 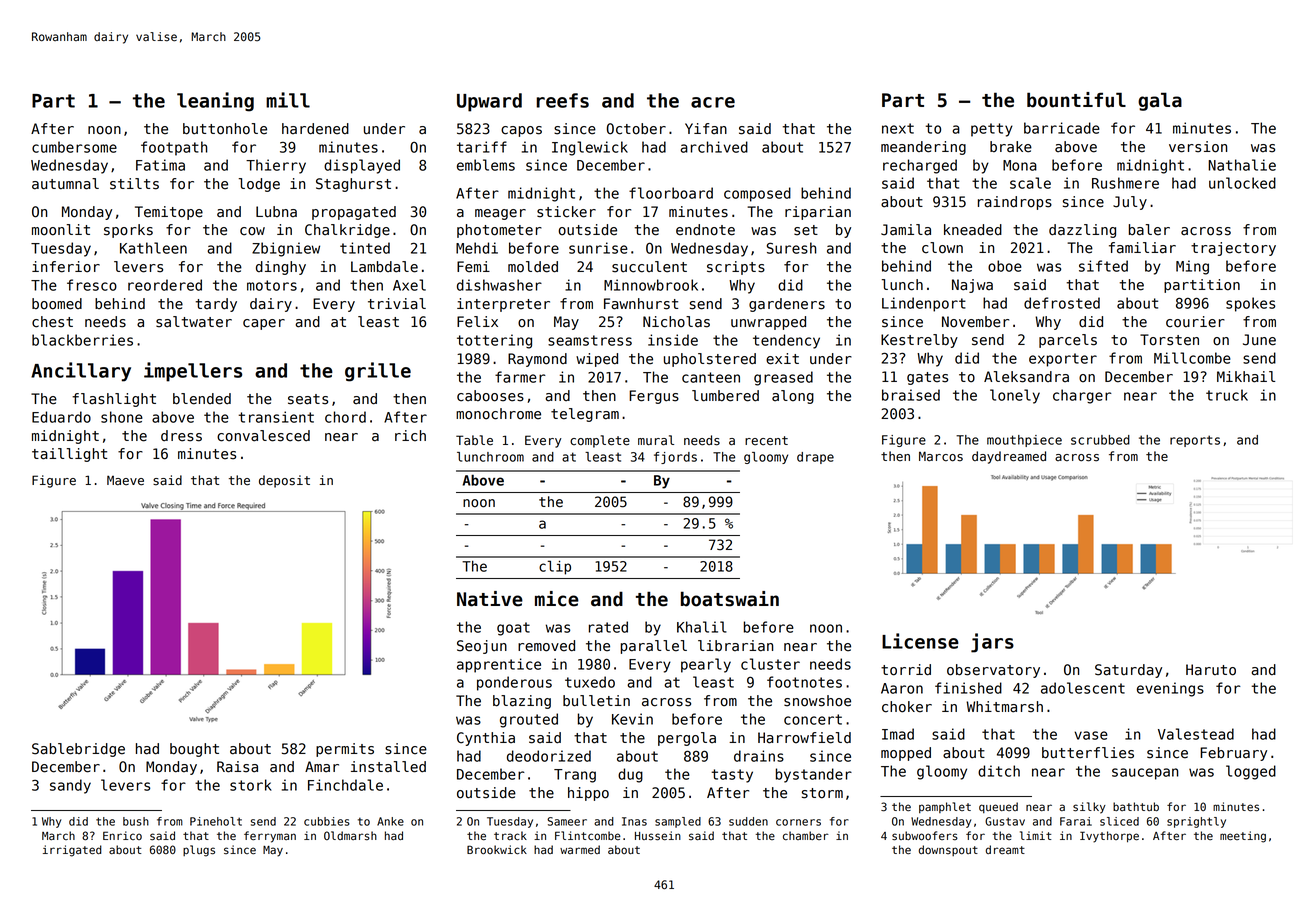 I want to click on downspout, so click(x=948, y=850).
